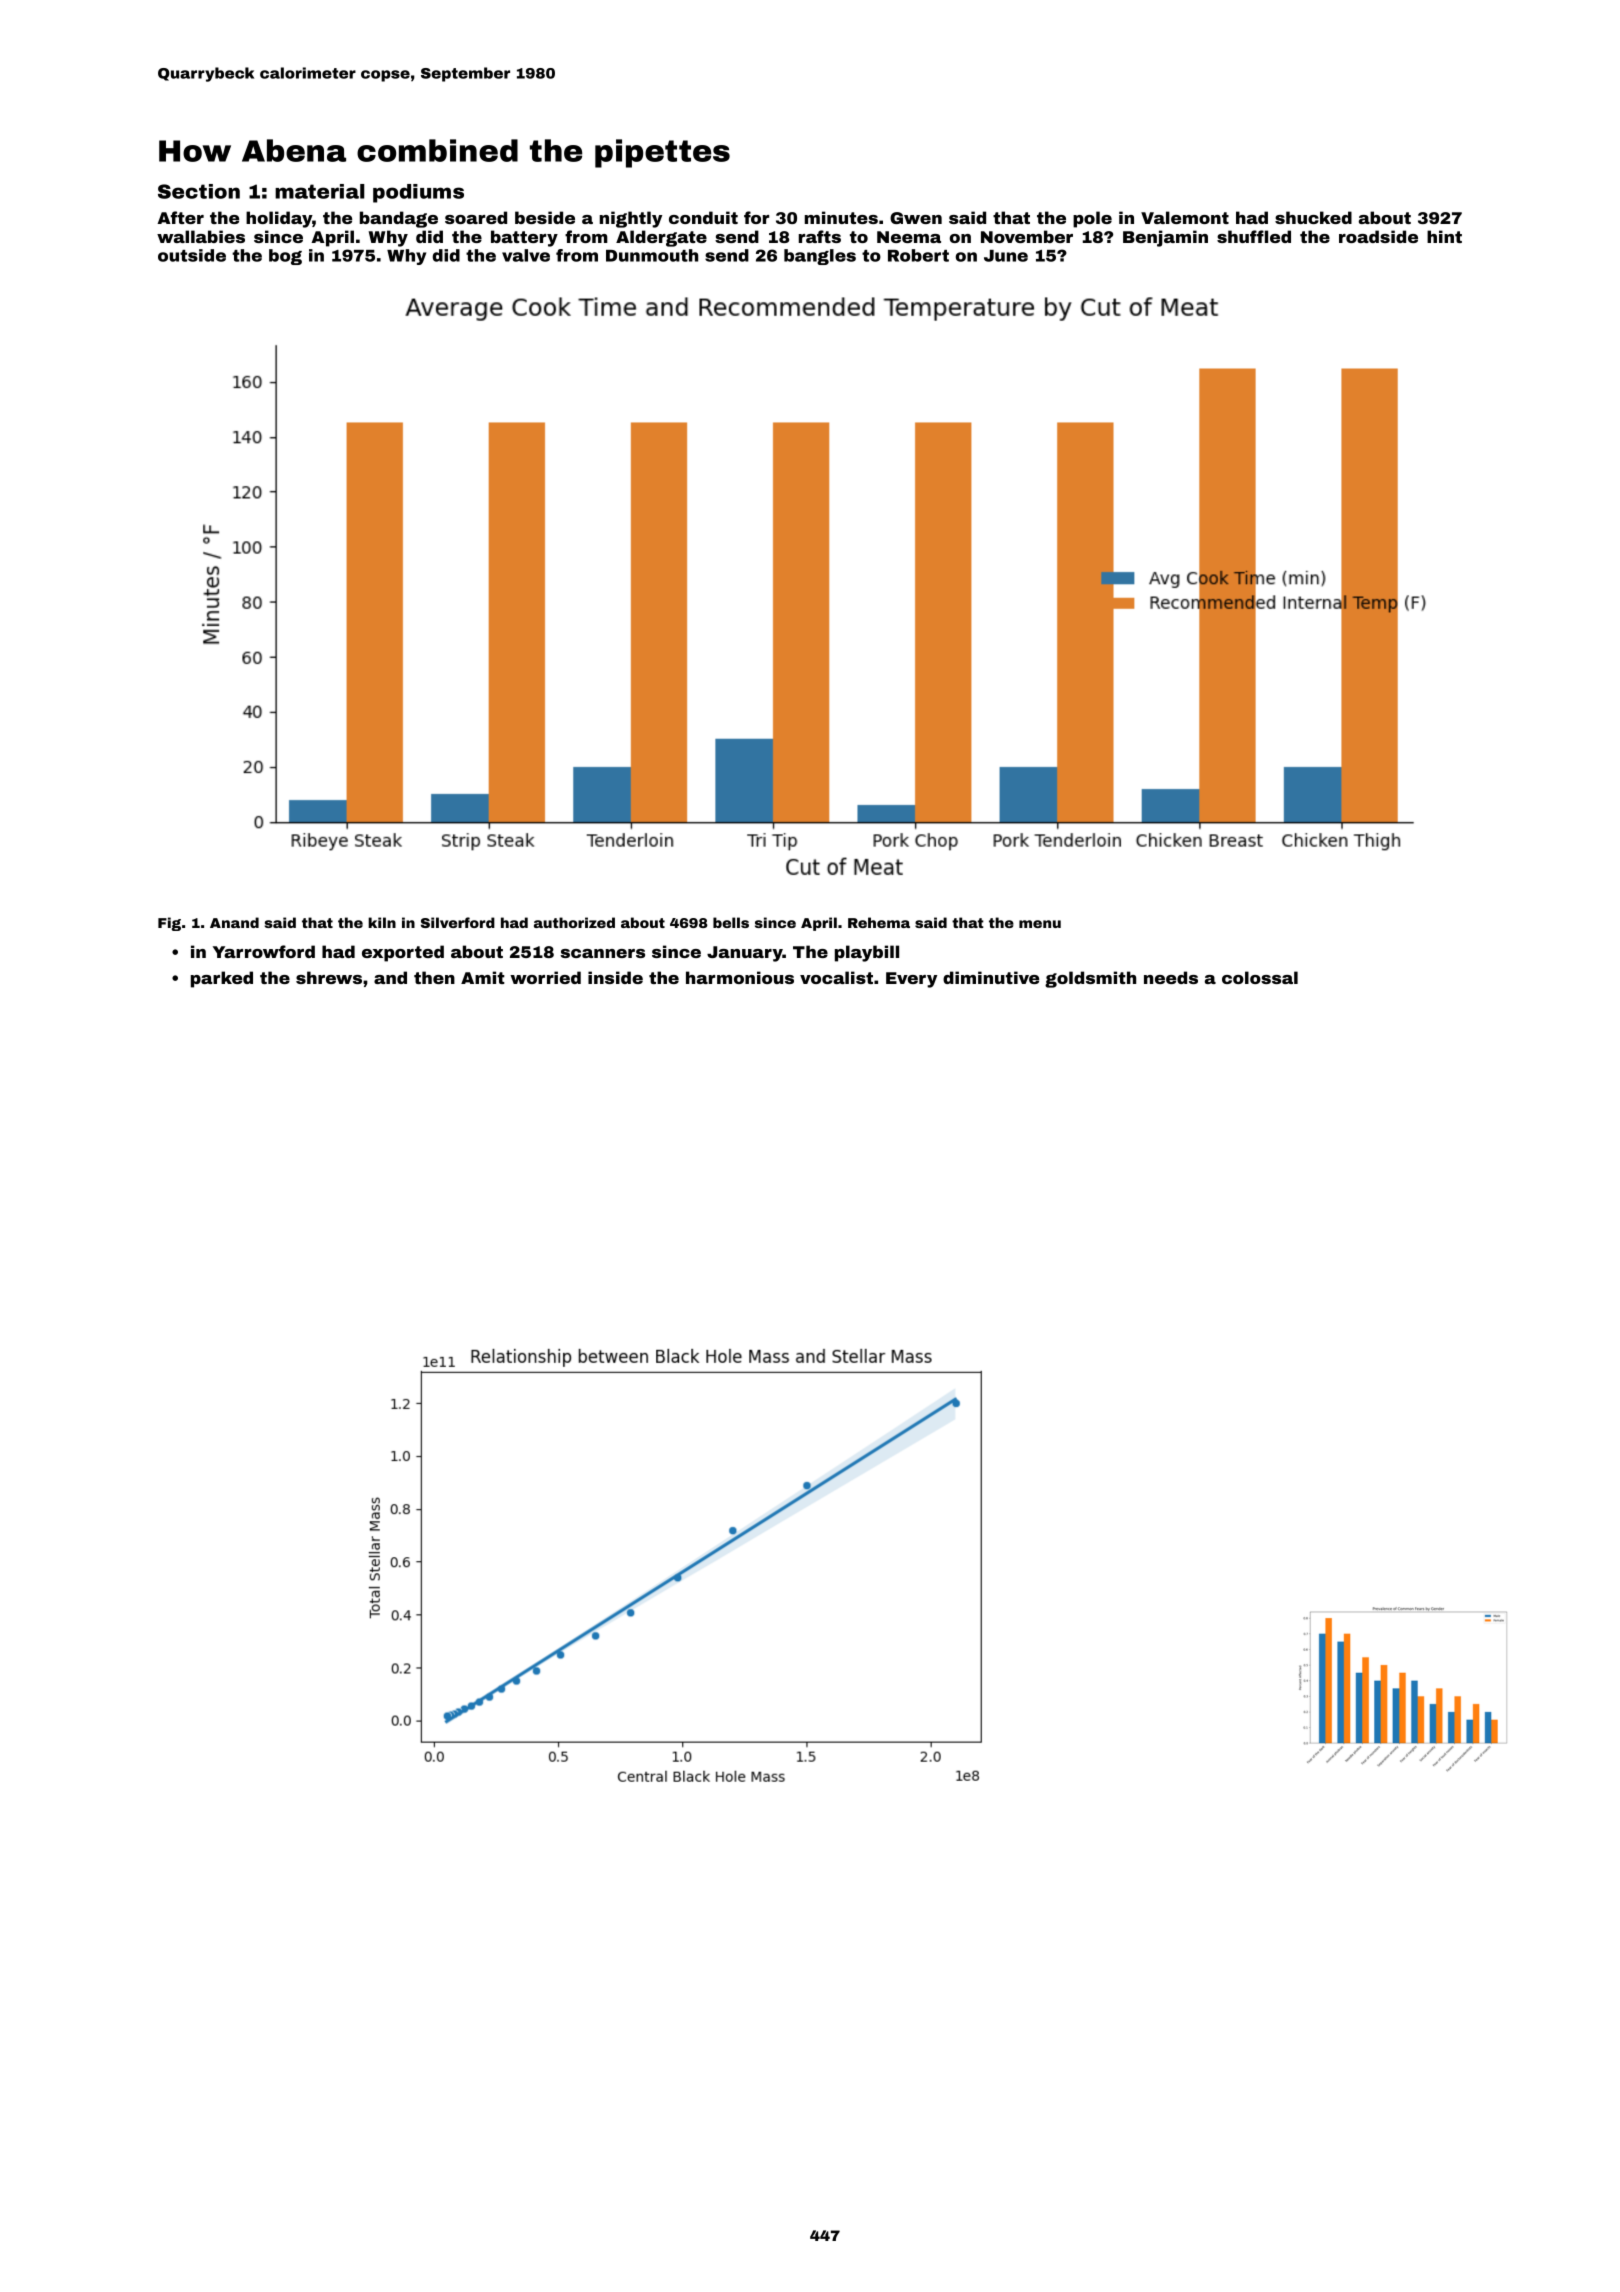  What do you see at coordinates (234, 922) in the image?
I see `Anand` at bounding box center [234, 922].
